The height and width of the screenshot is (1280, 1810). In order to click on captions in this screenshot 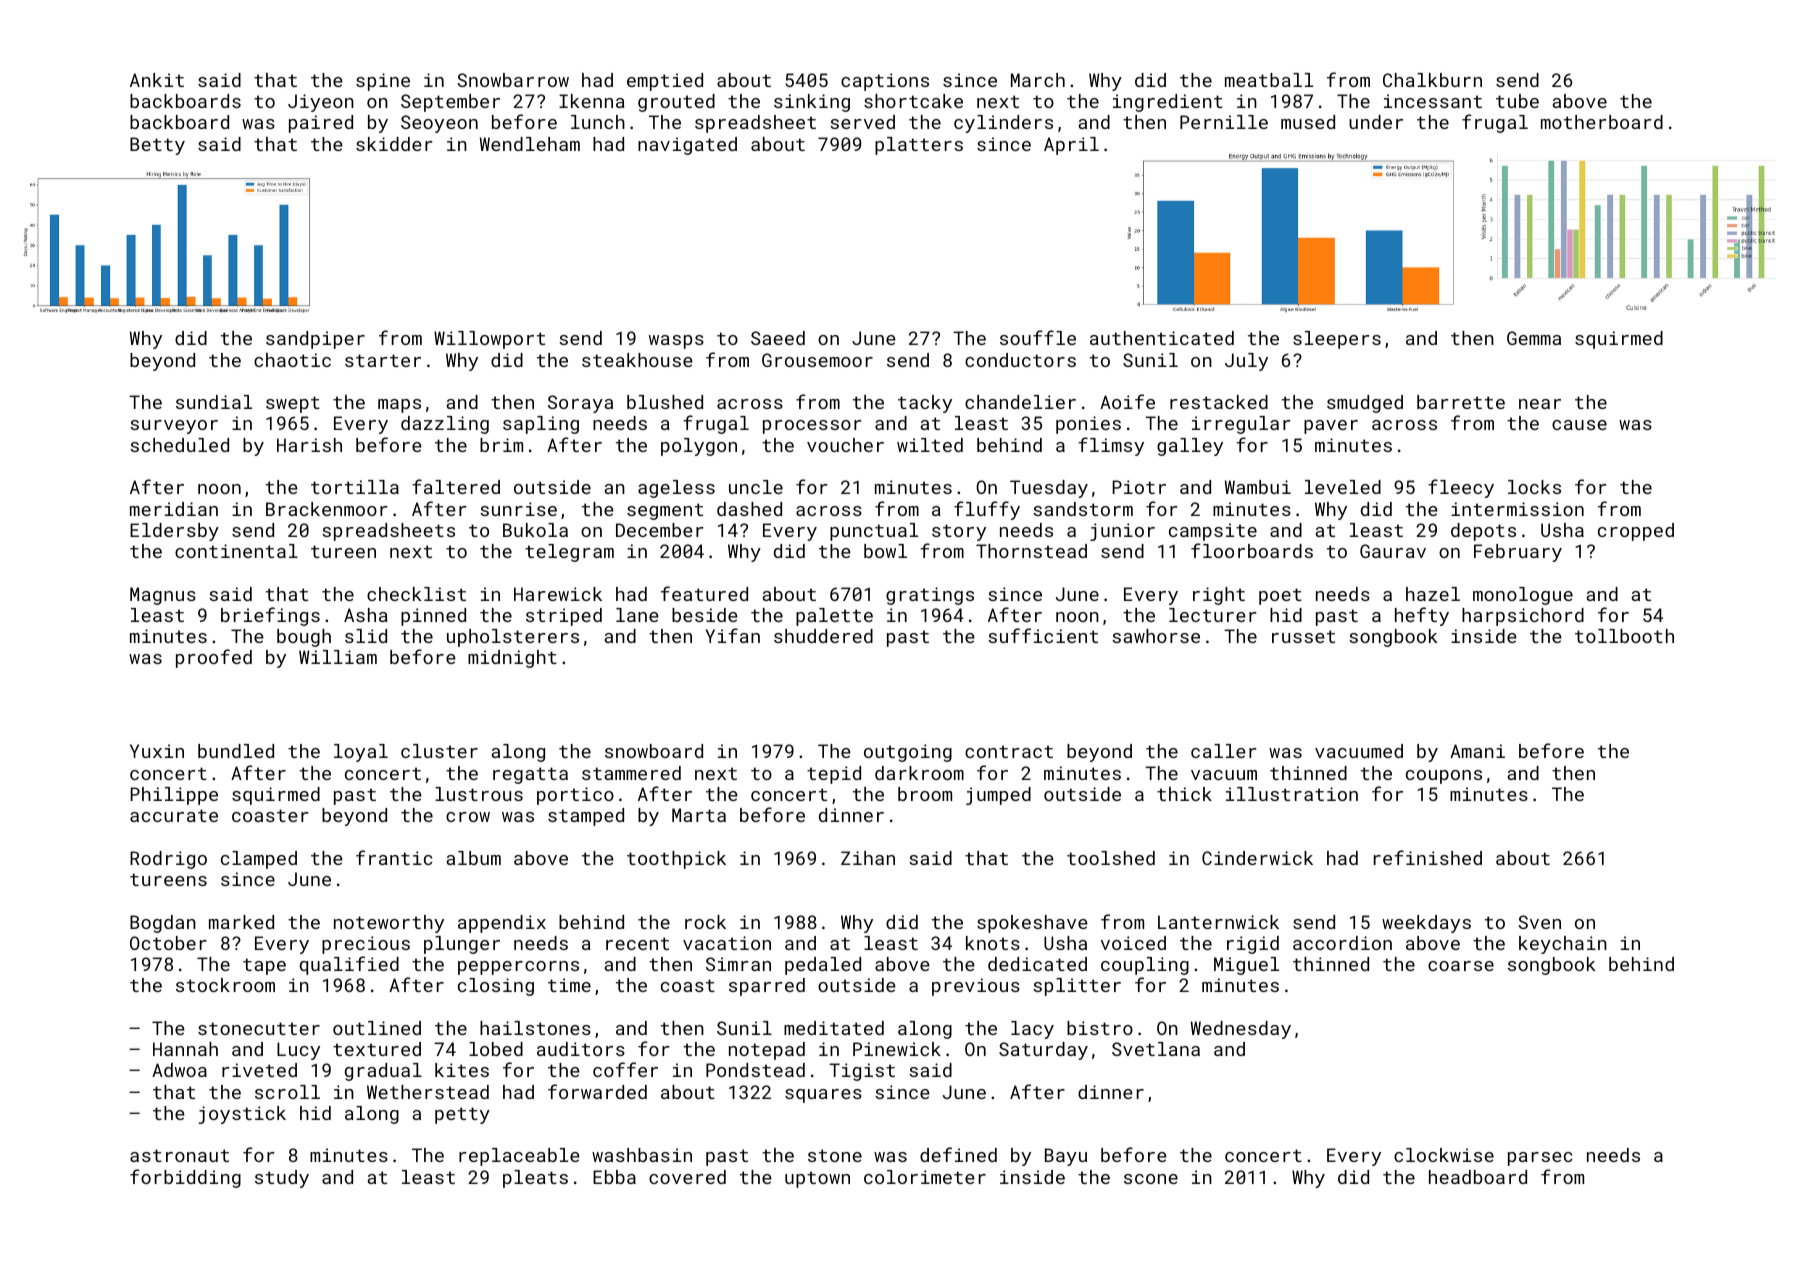, I will do `click(885, 82)`.
